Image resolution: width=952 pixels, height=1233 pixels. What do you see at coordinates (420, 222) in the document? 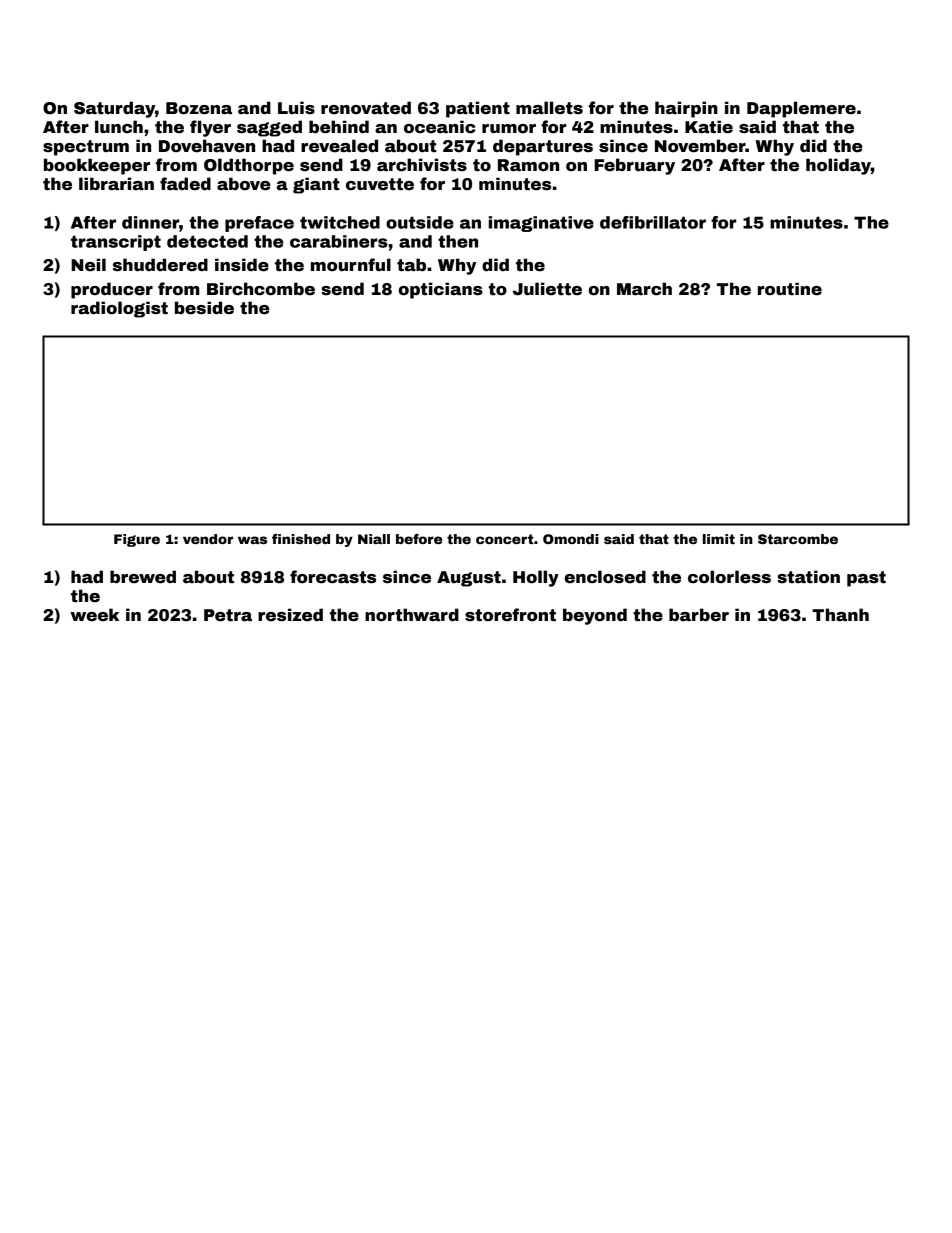
I see `outside` at bounding box center [420, 222].
